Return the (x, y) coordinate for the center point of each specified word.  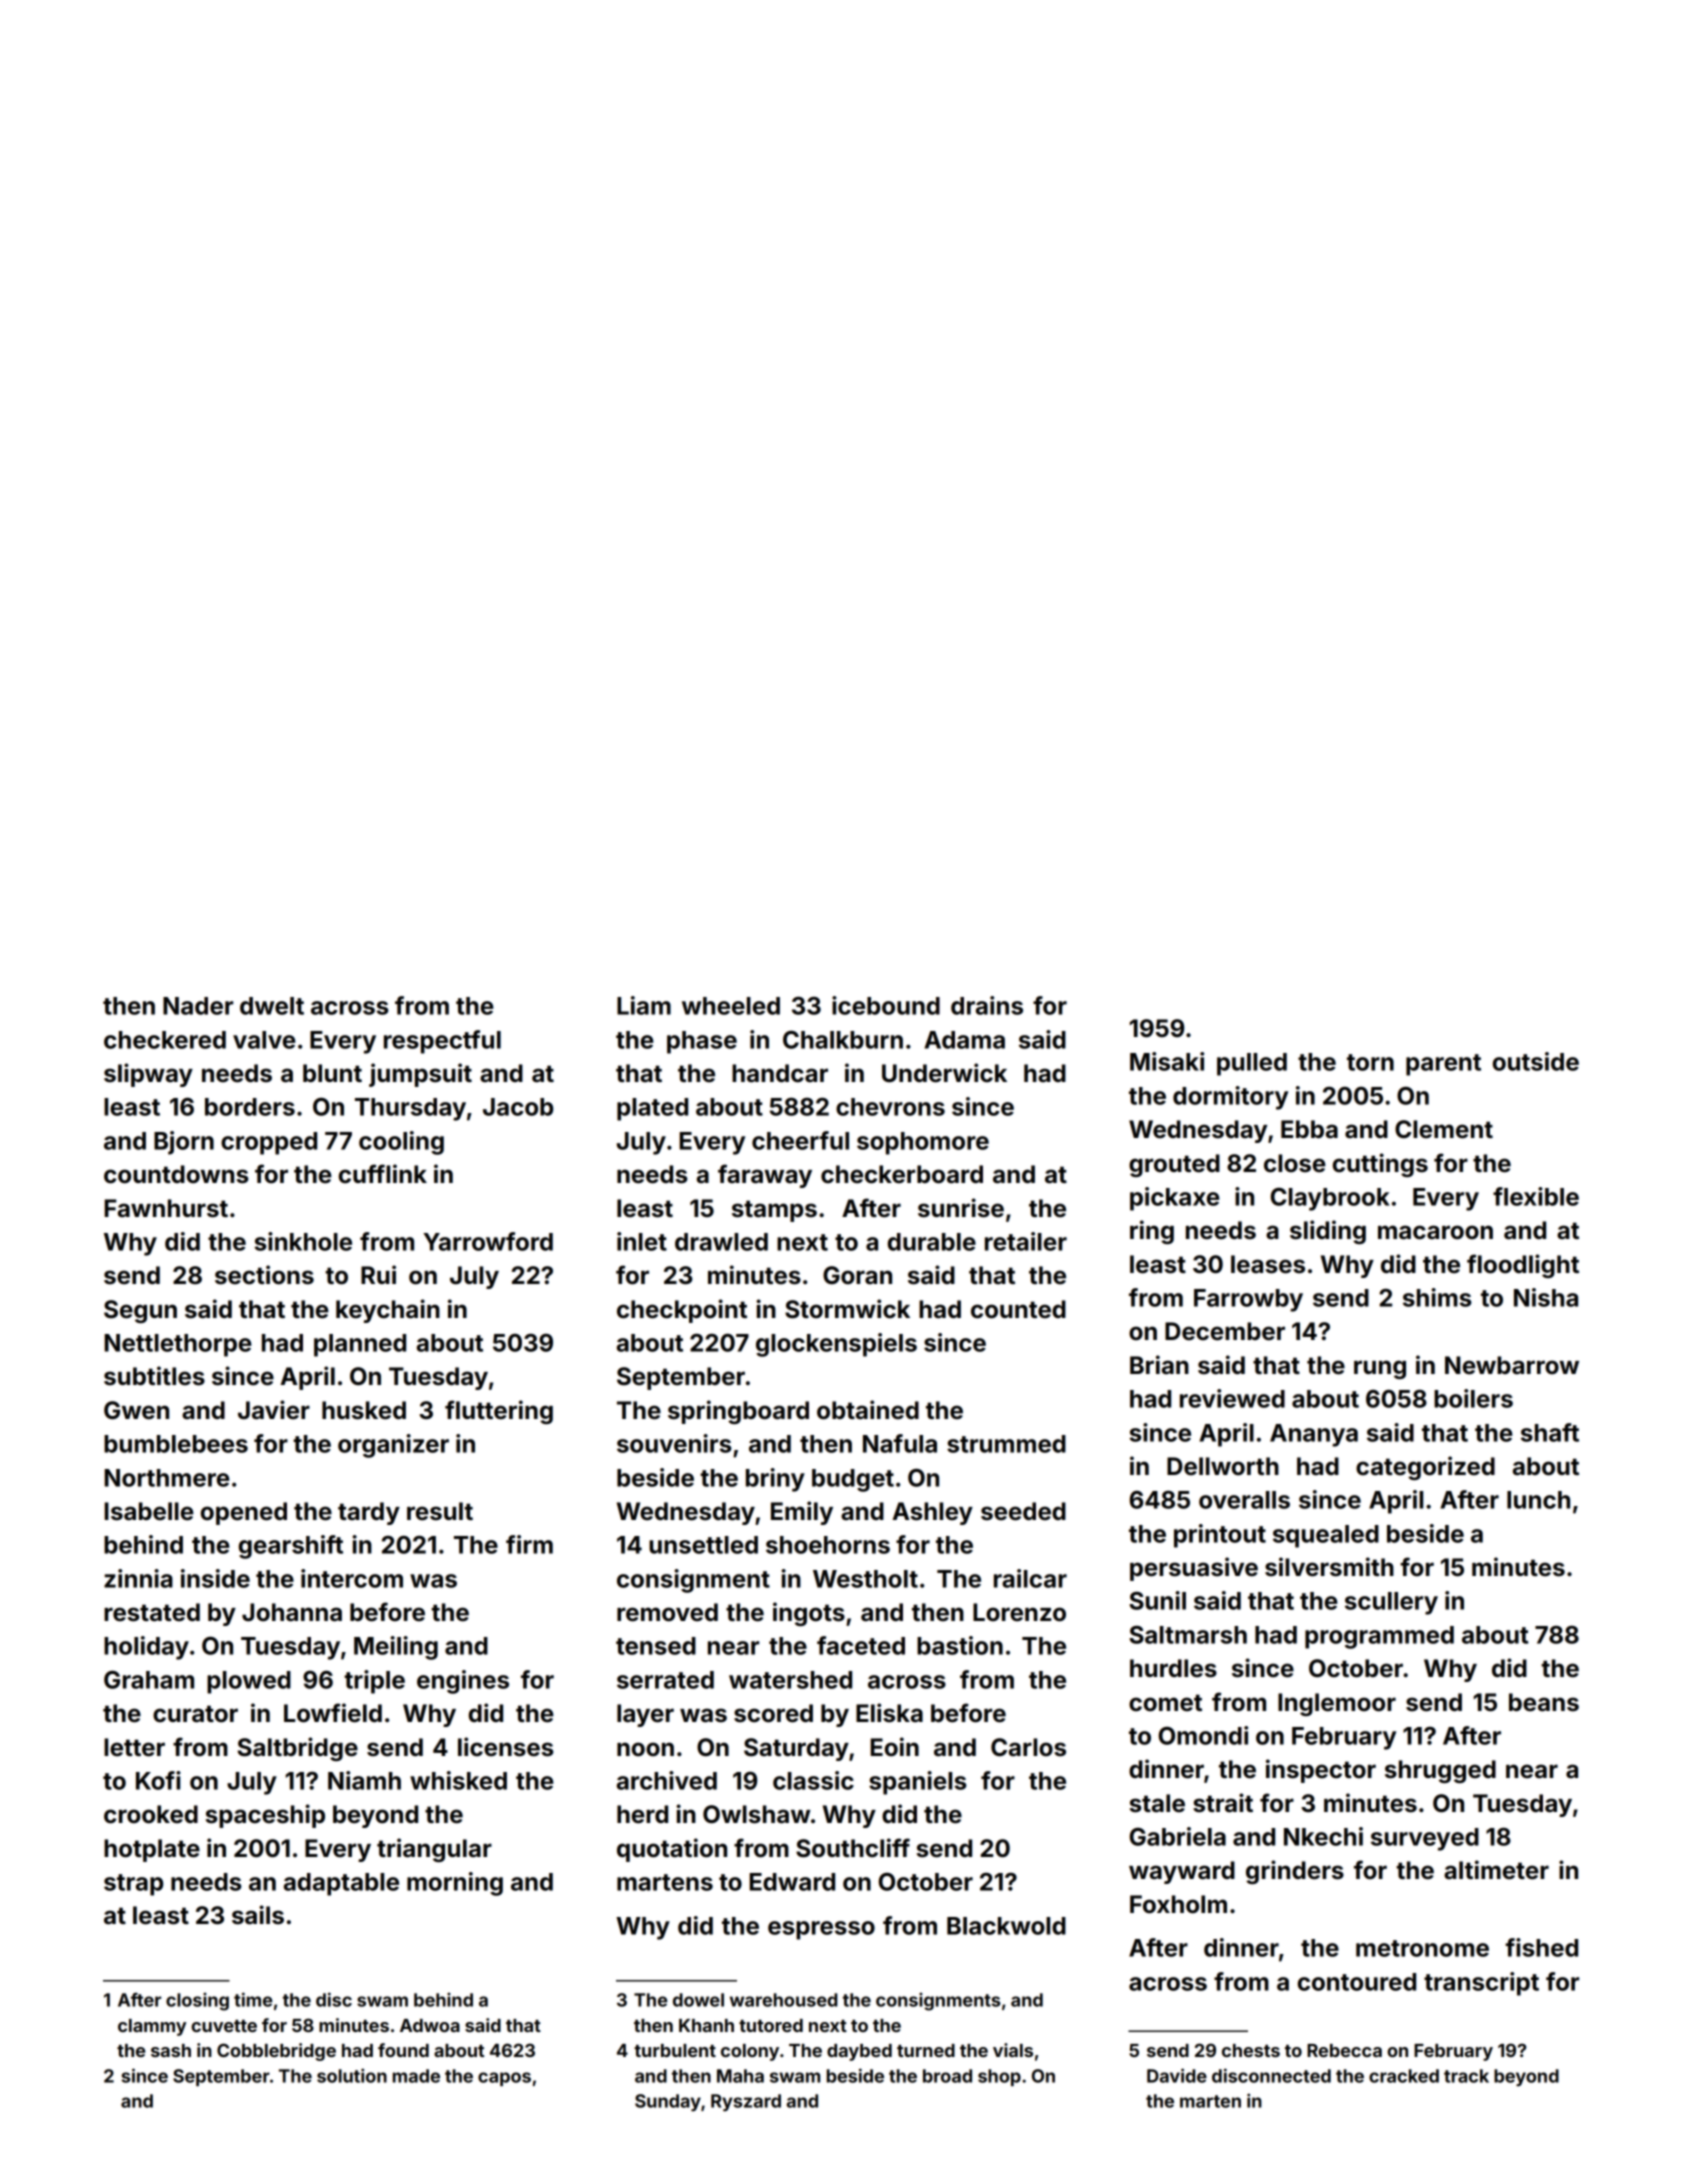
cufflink (383, 1174)
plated (652, 1109)
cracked (1404, 2076)
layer (645, 1715)
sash (171, 2050)
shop (999, 2077)
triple (374, 1682)
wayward (1182, 1872)
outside (1536, 1061)
